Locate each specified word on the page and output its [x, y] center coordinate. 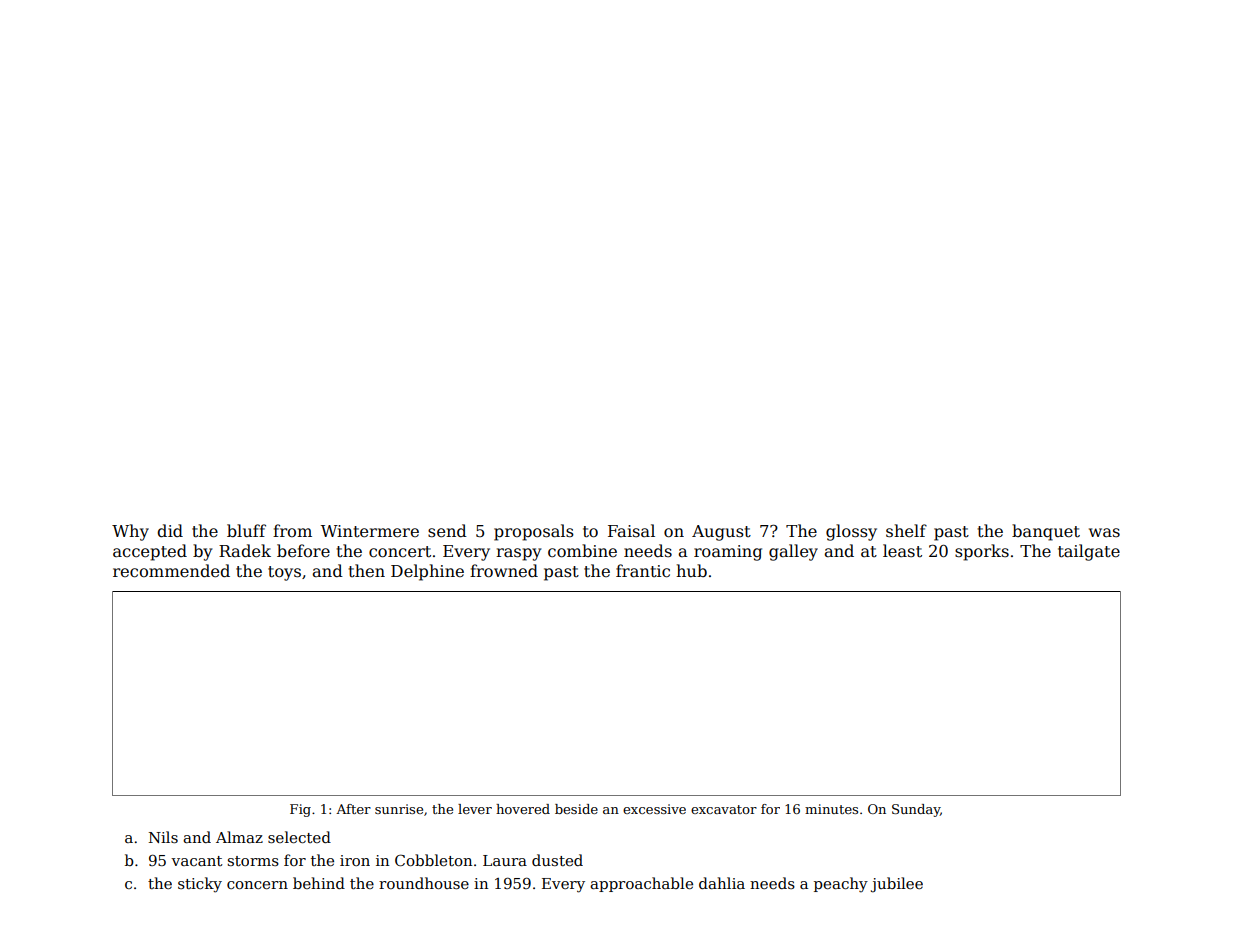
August [721, 533]
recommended [171, 571]
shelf [906, 531]
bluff [246, 530]
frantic [643, 571]
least [902, 551]
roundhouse [424, 883]
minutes [831, 809]
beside [576, 809]
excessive [654, 809]
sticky [200, 885]
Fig [300, 810]
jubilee [897, 885]
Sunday [916, 810]
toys [284, 573]
